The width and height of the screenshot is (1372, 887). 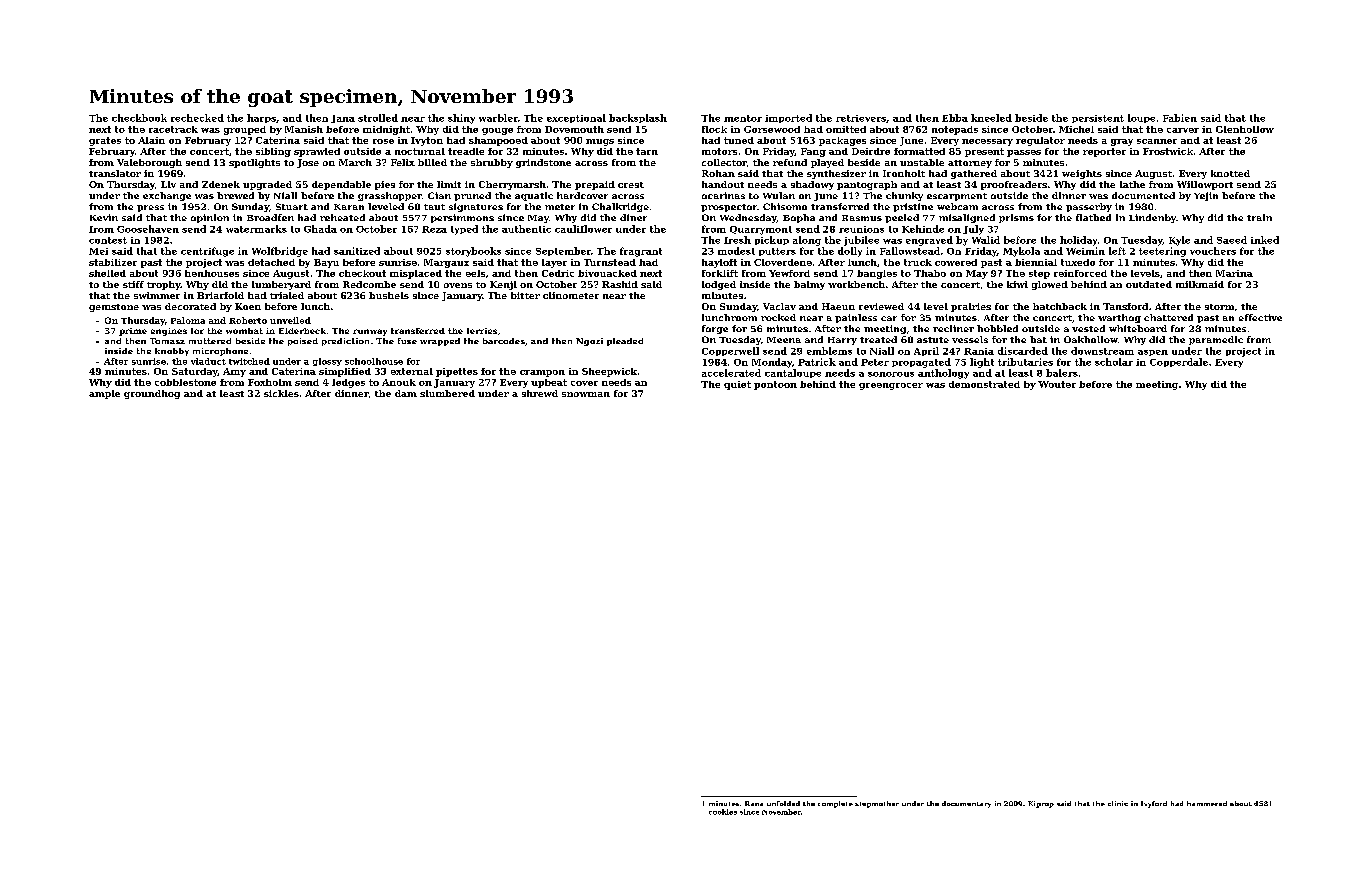 What do you see at coordinates (1024, 153) in the screenshot?
I see `passes` at bounding box center [1024, 153].
